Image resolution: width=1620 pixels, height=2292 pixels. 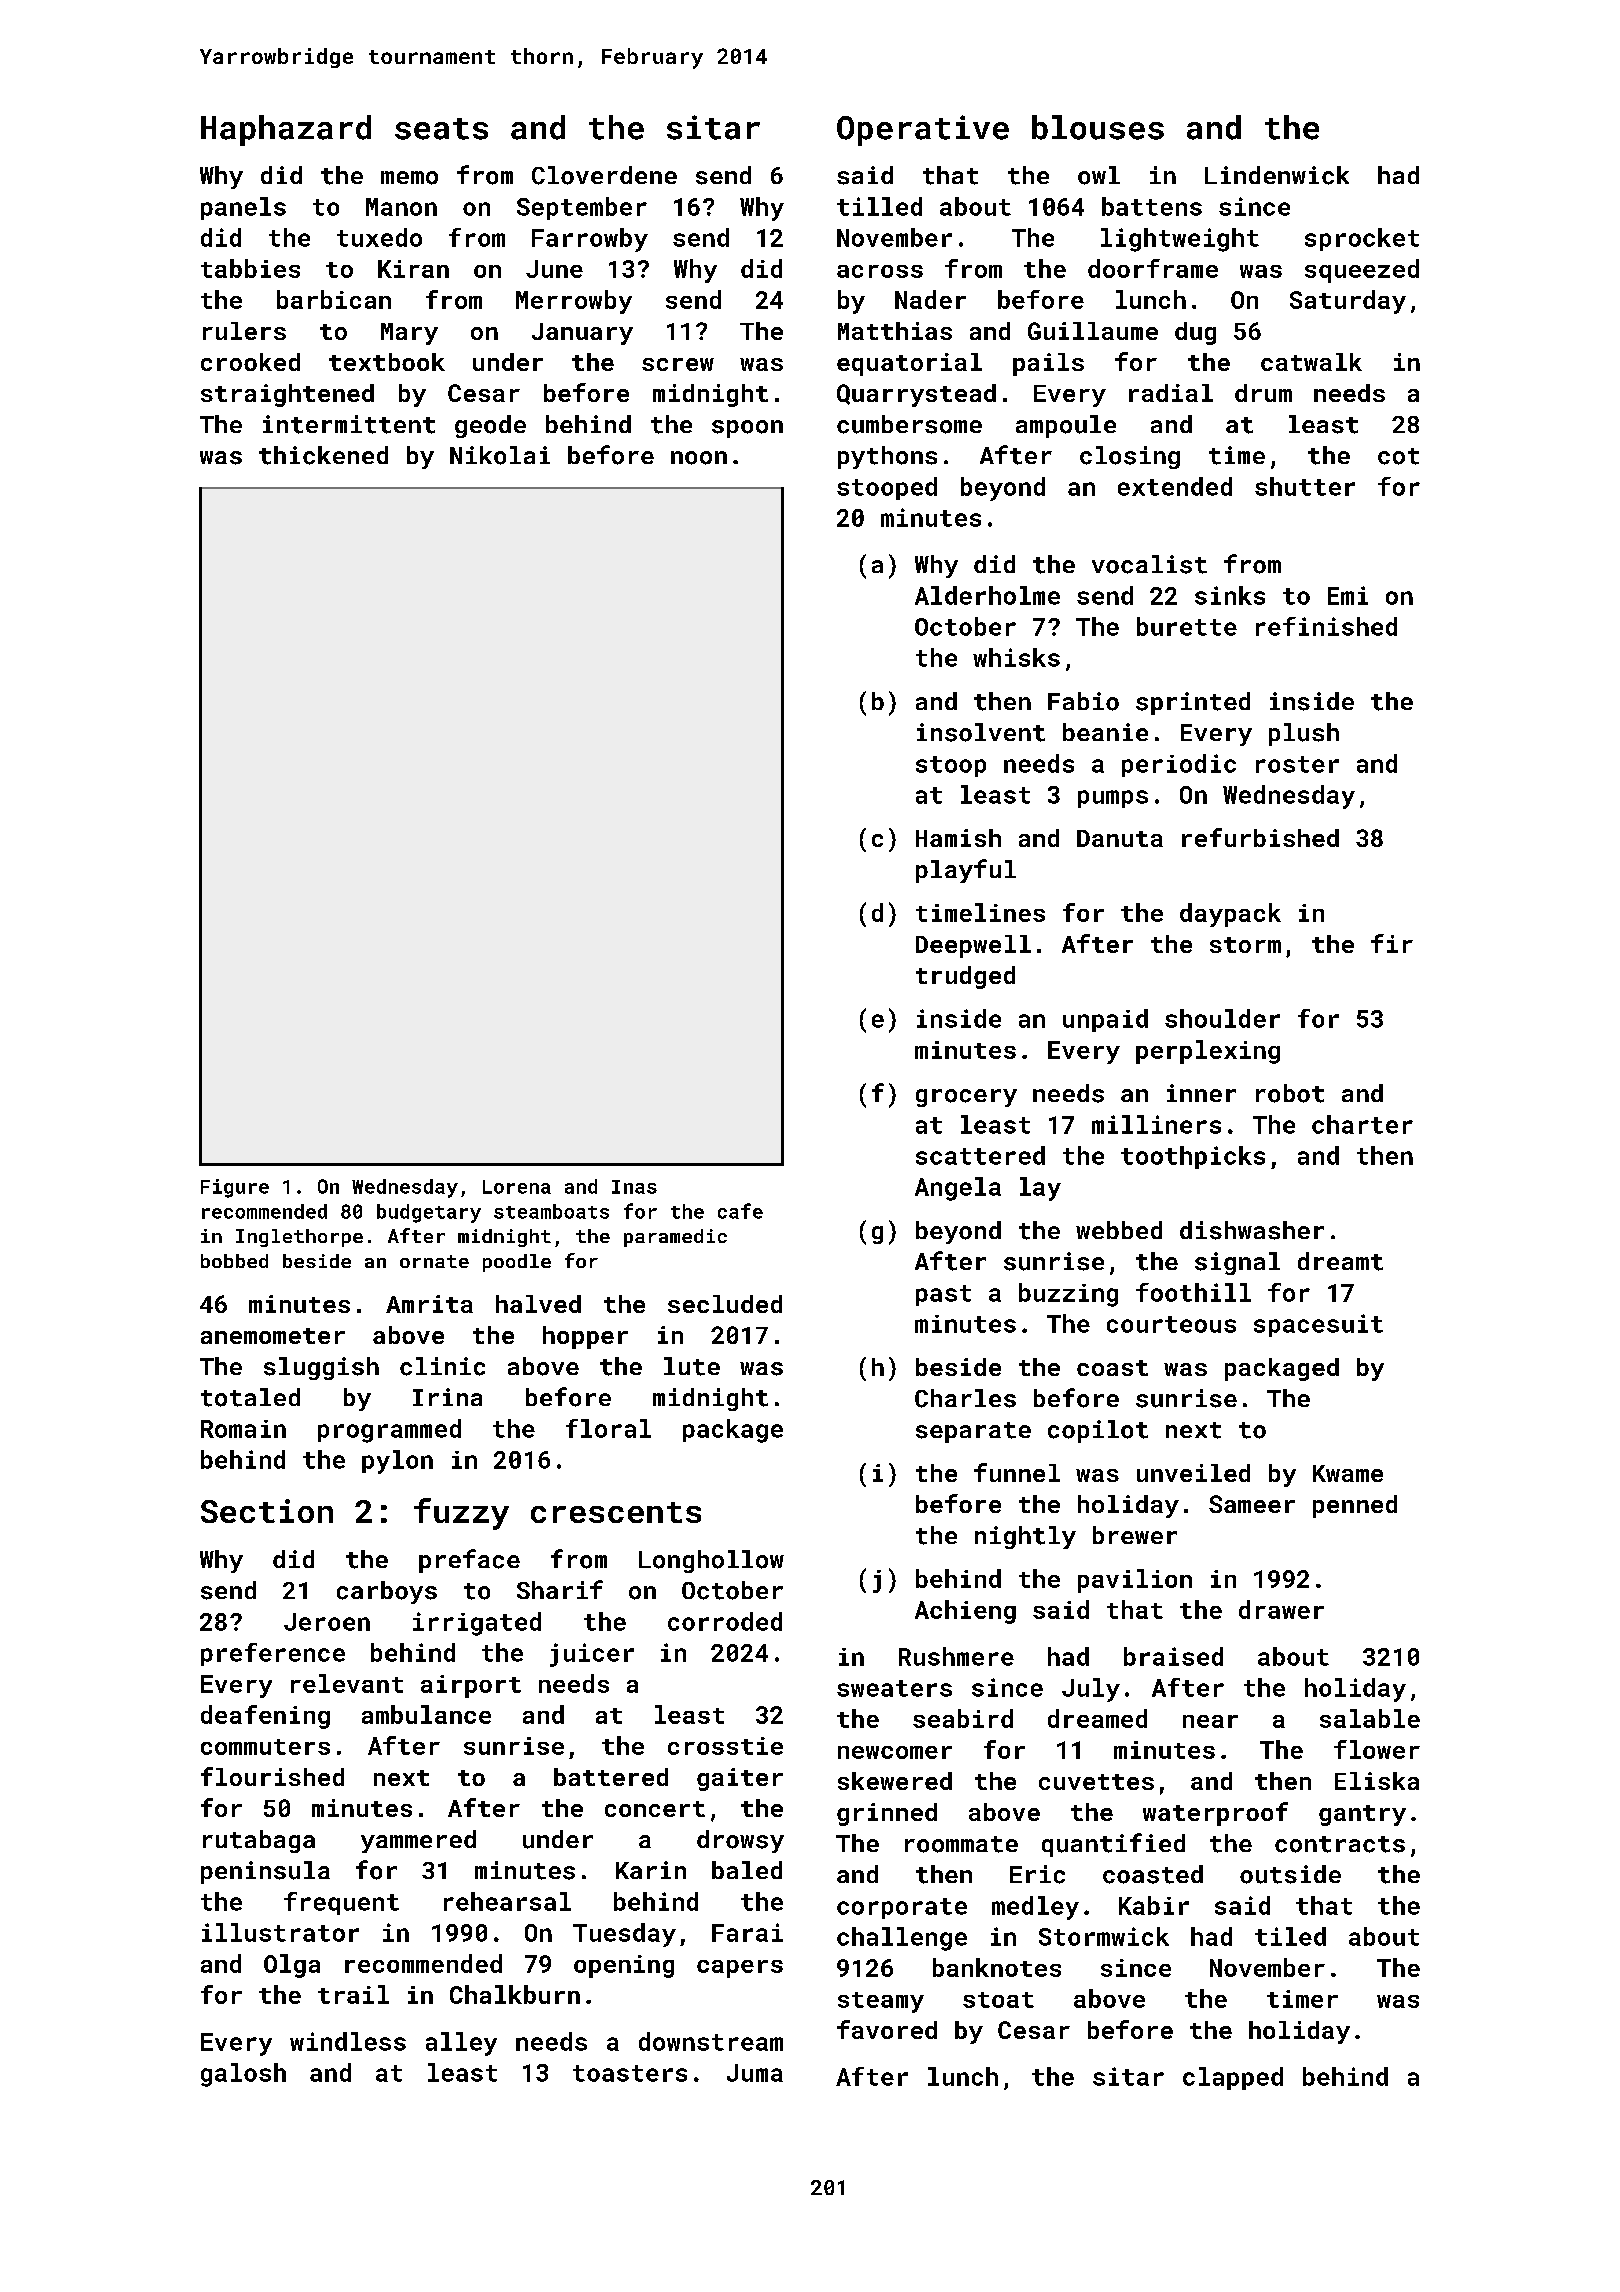 I want to click on Juma, so click(x=755, y=2073).
